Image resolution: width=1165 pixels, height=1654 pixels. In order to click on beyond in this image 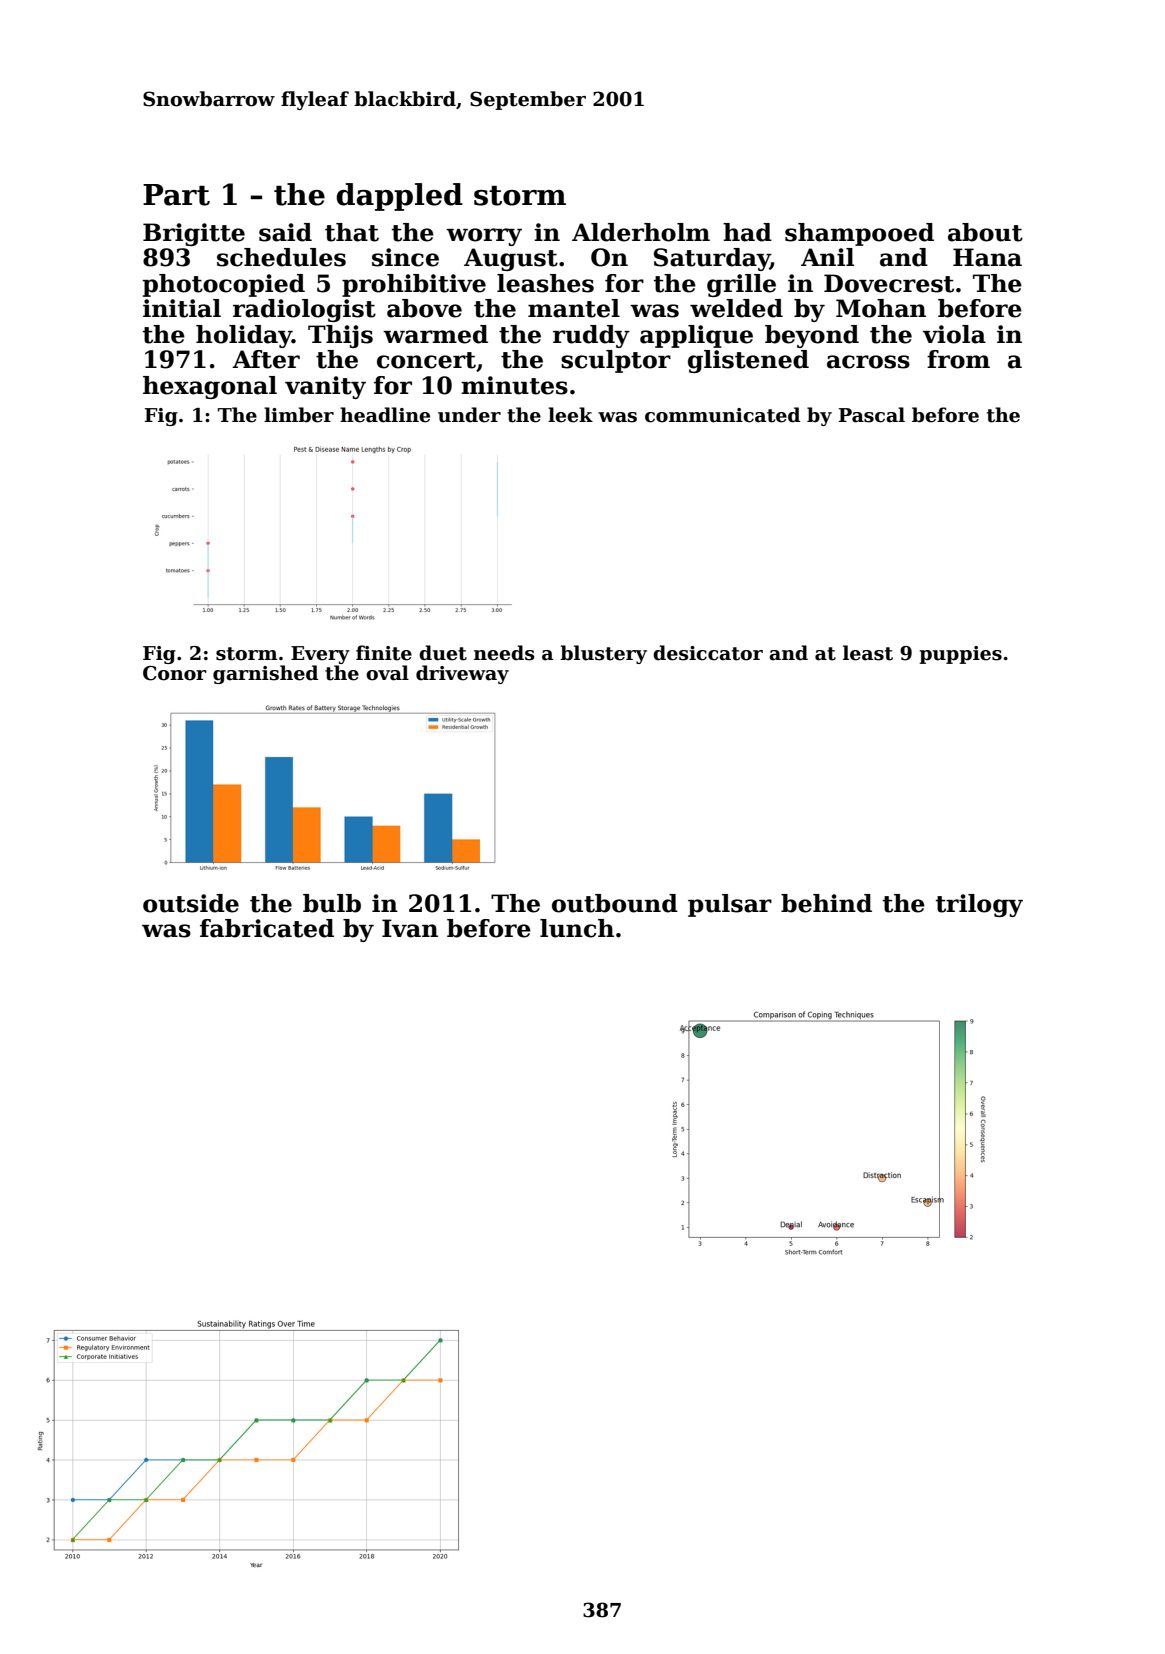, I will do `click(812, 336)`.
